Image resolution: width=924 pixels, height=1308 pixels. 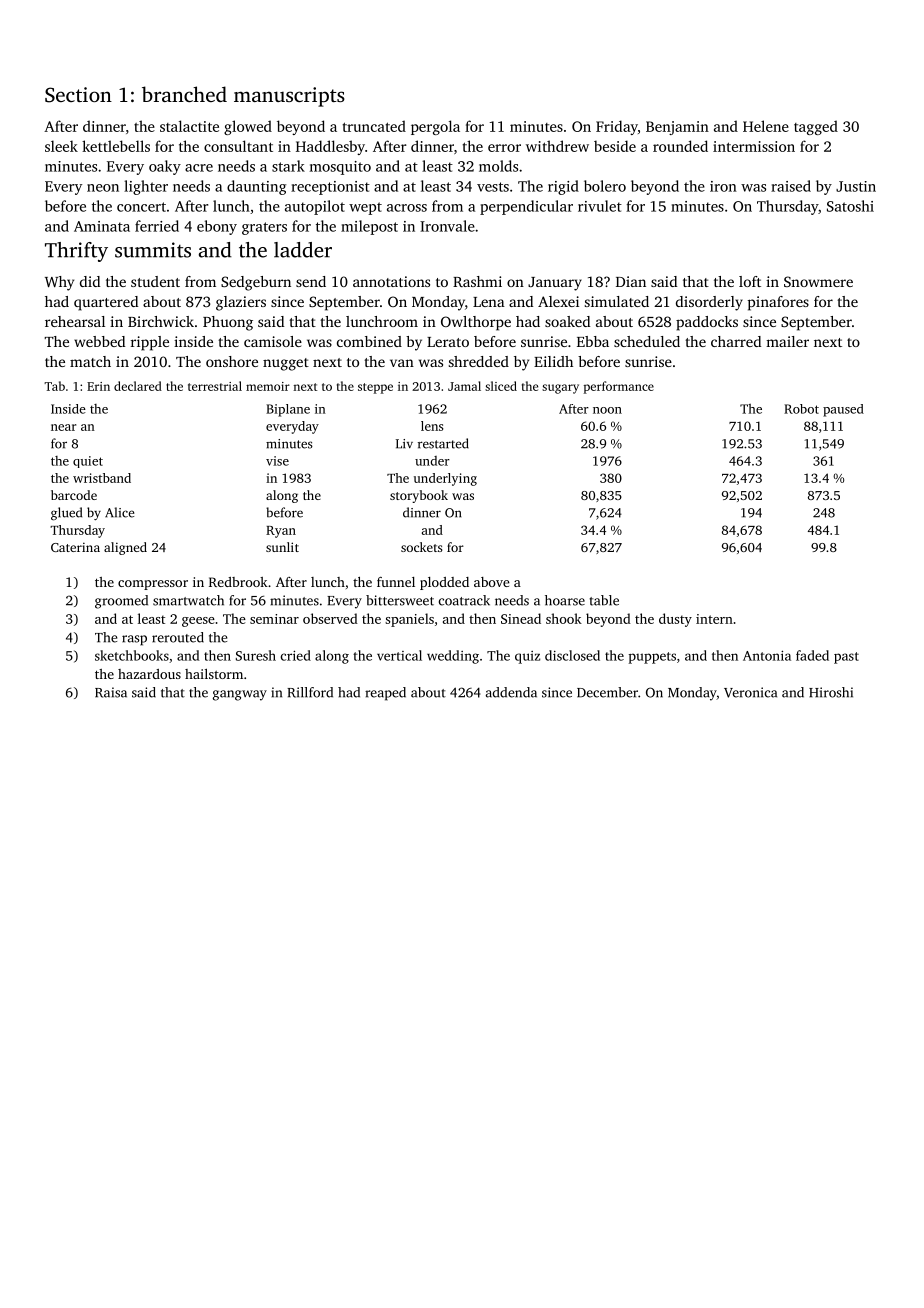 What do you see at coordinates (511, 692) in the screenshot?
I see `addenda` at bounding box center [511, 692].
